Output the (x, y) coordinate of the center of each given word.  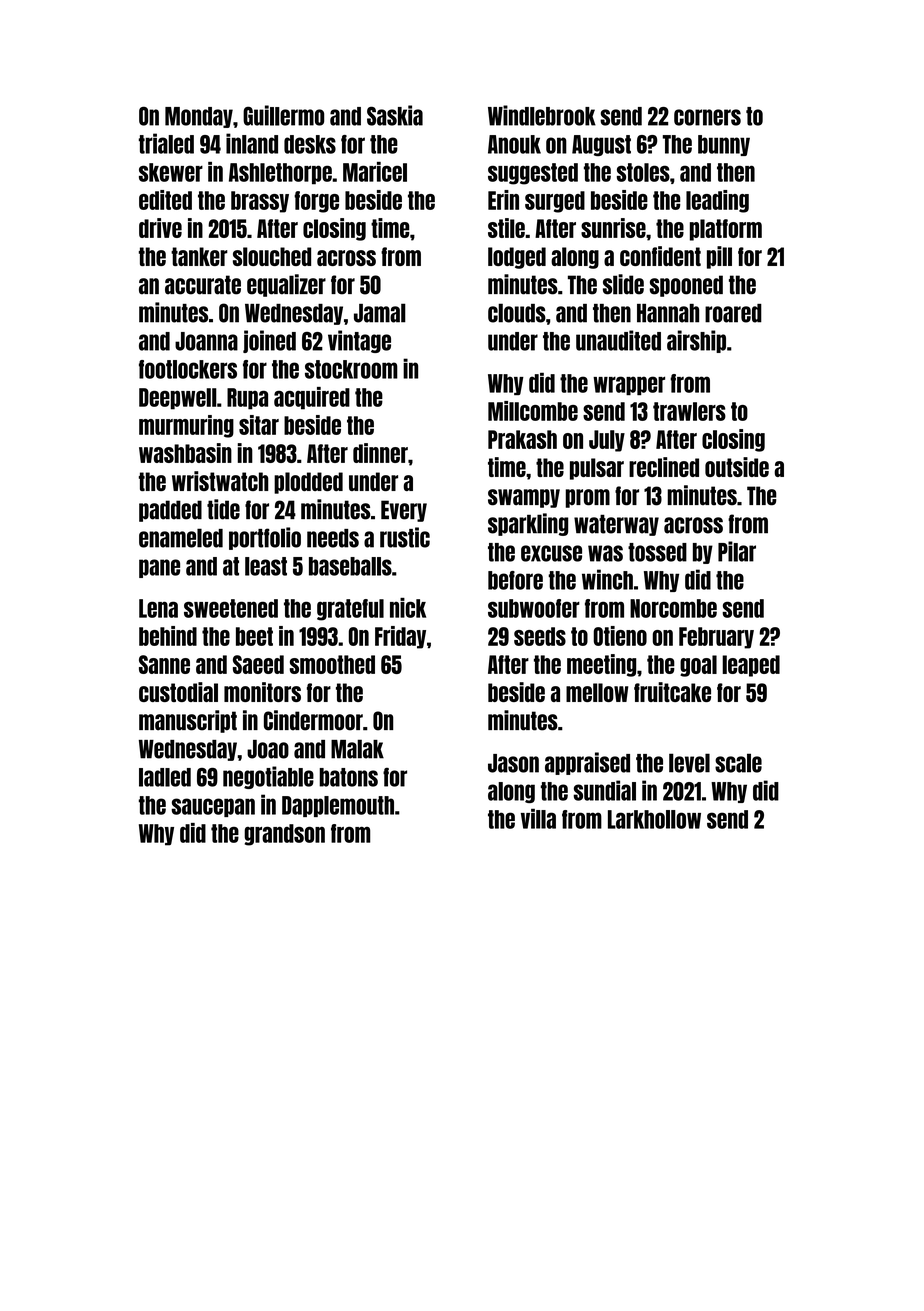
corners (707, 117)
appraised (587, 763)
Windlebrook (542, 115)
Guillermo (283, 115)
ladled (165, 777)
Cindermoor (313, 720)
